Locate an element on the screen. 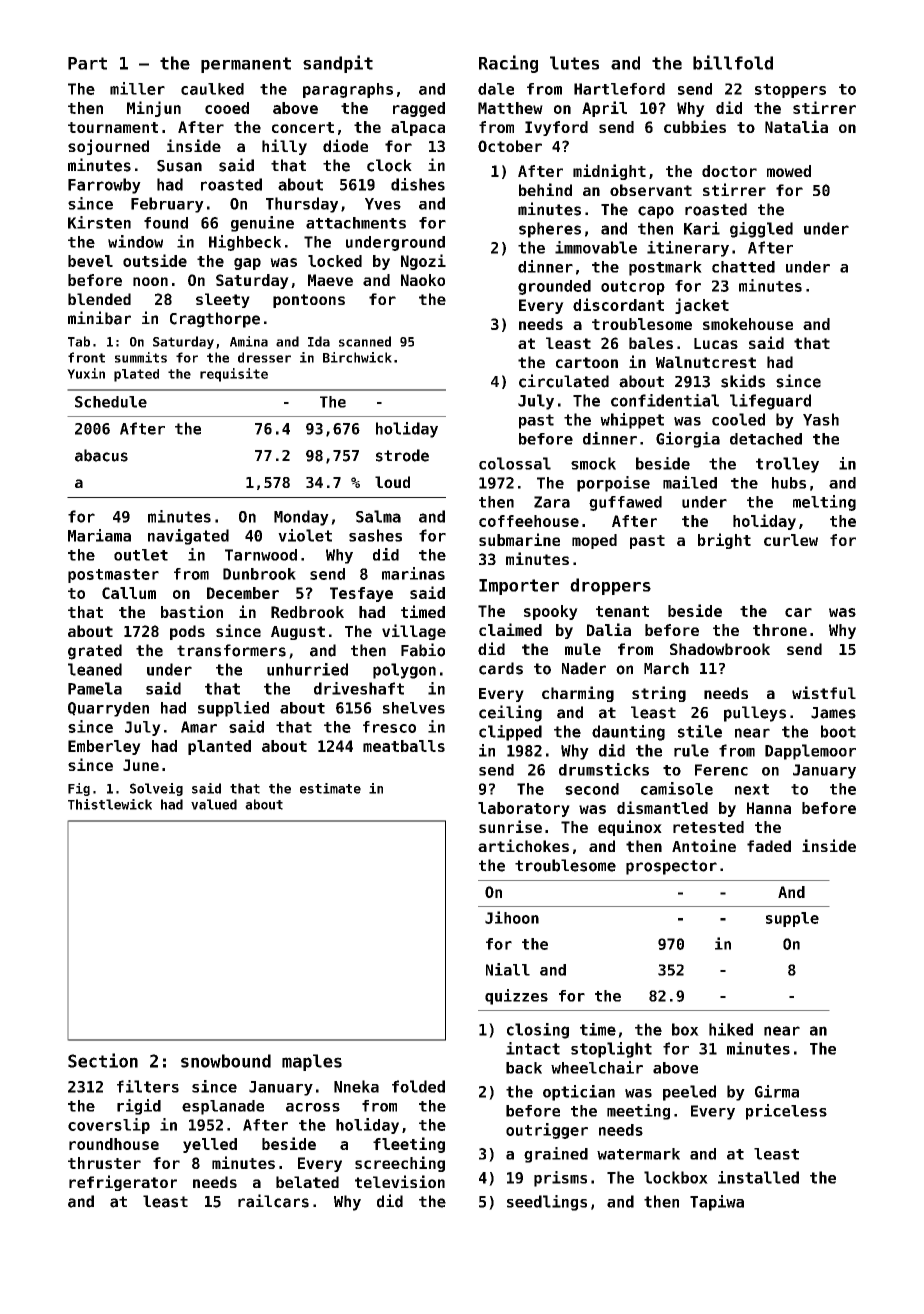 The width and height of the screenshot is (924, 1314). Tesfaye is located at coordinates (361, 594).
